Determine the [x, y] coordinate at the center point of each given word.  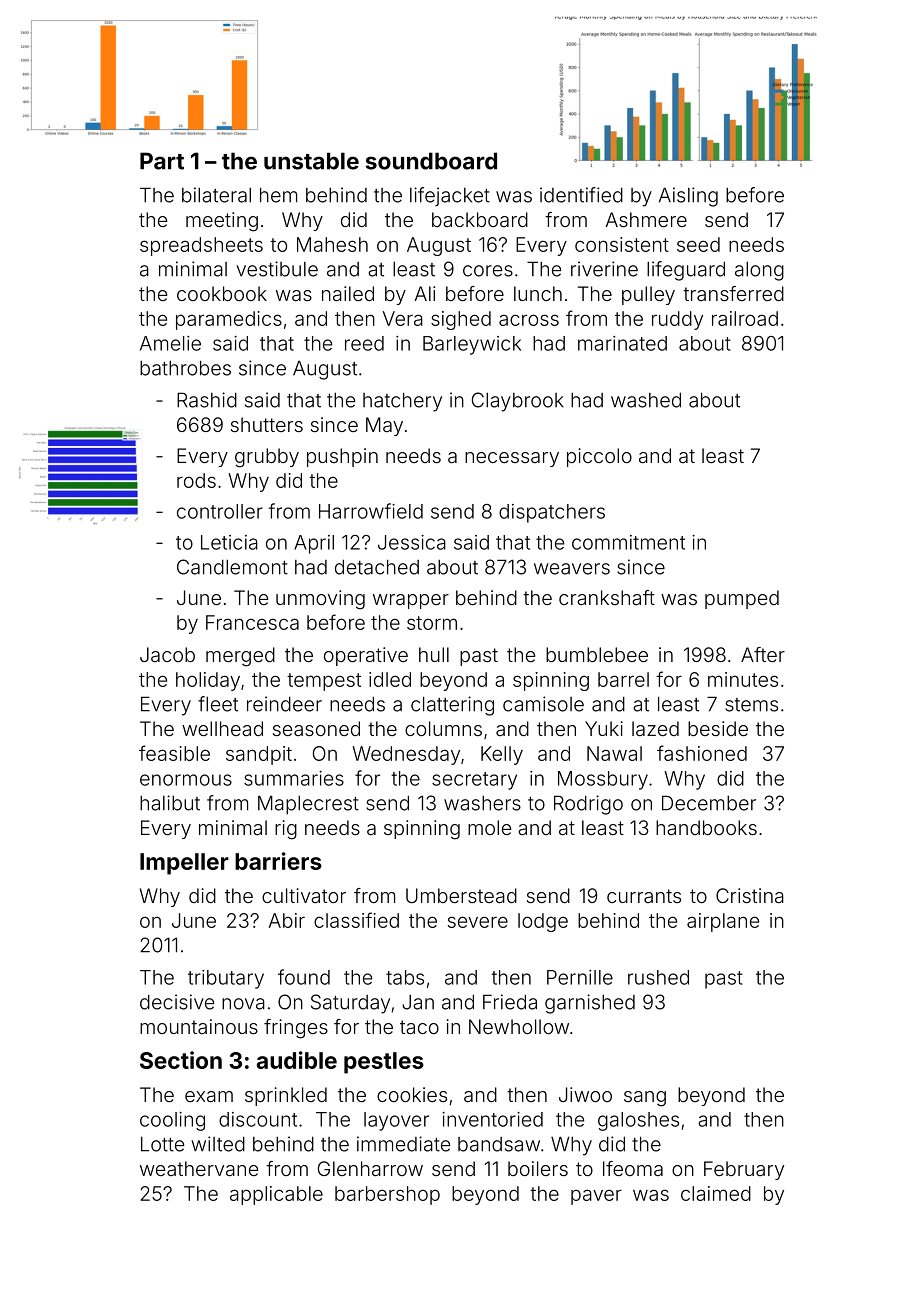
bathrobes [185, 368]
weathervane [199, 1168]
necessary [512, 459]
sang [645, 1099]
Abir [287, 920]
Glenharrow [370, 1168]
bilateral [216, 195]
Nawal [614, 753]
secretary [474, 781]
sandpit [259, 755]
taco [419, 1027]
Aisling [688, 197]
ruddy [677, 320]
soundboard [431, 161]
